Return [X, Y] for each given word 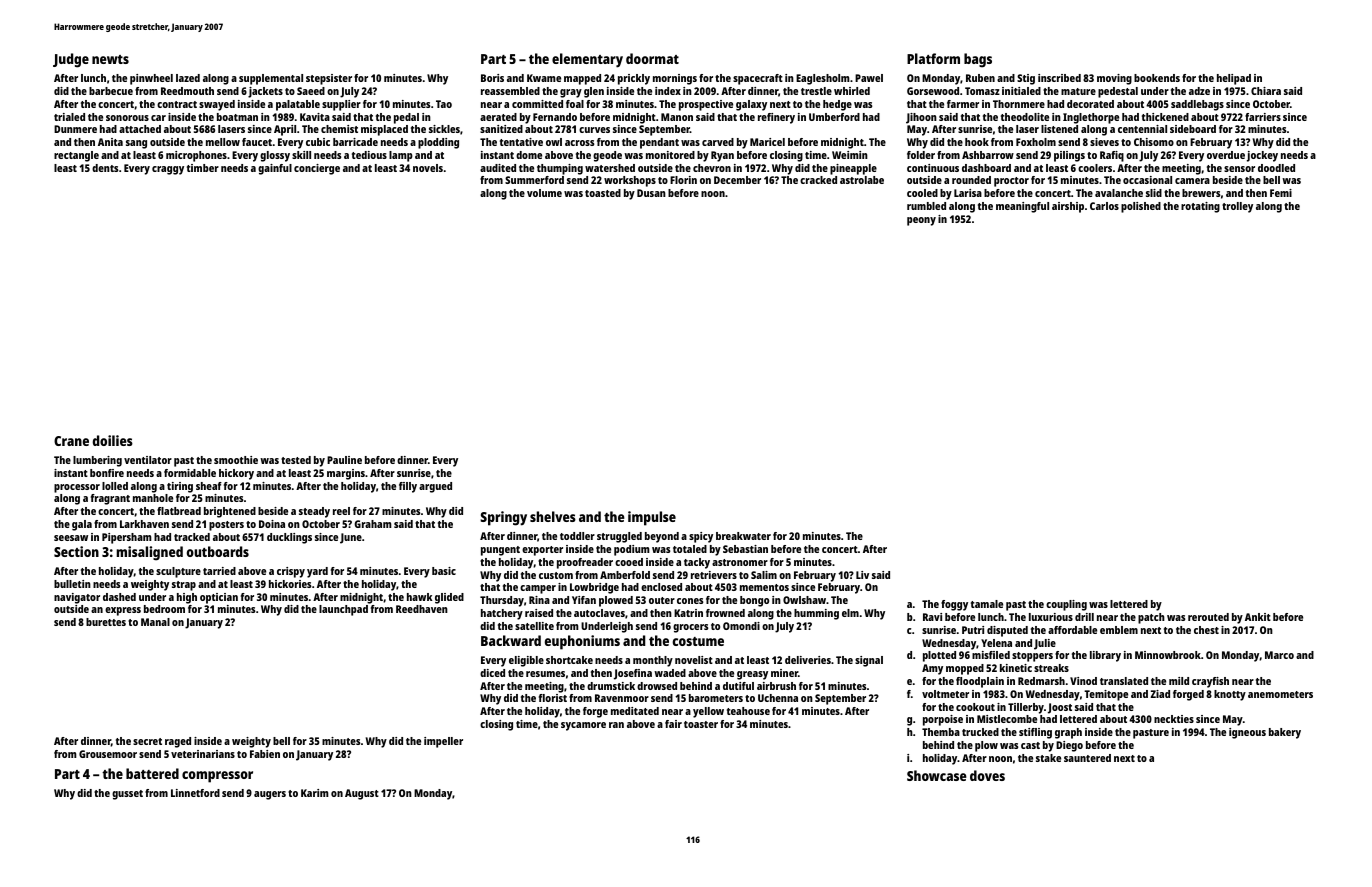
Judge [71, 60]
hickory [236, 474]
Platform [933, 58]
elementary [587, 60]
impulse [652, 518]
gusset [127, 795]
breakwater [743, 536]
